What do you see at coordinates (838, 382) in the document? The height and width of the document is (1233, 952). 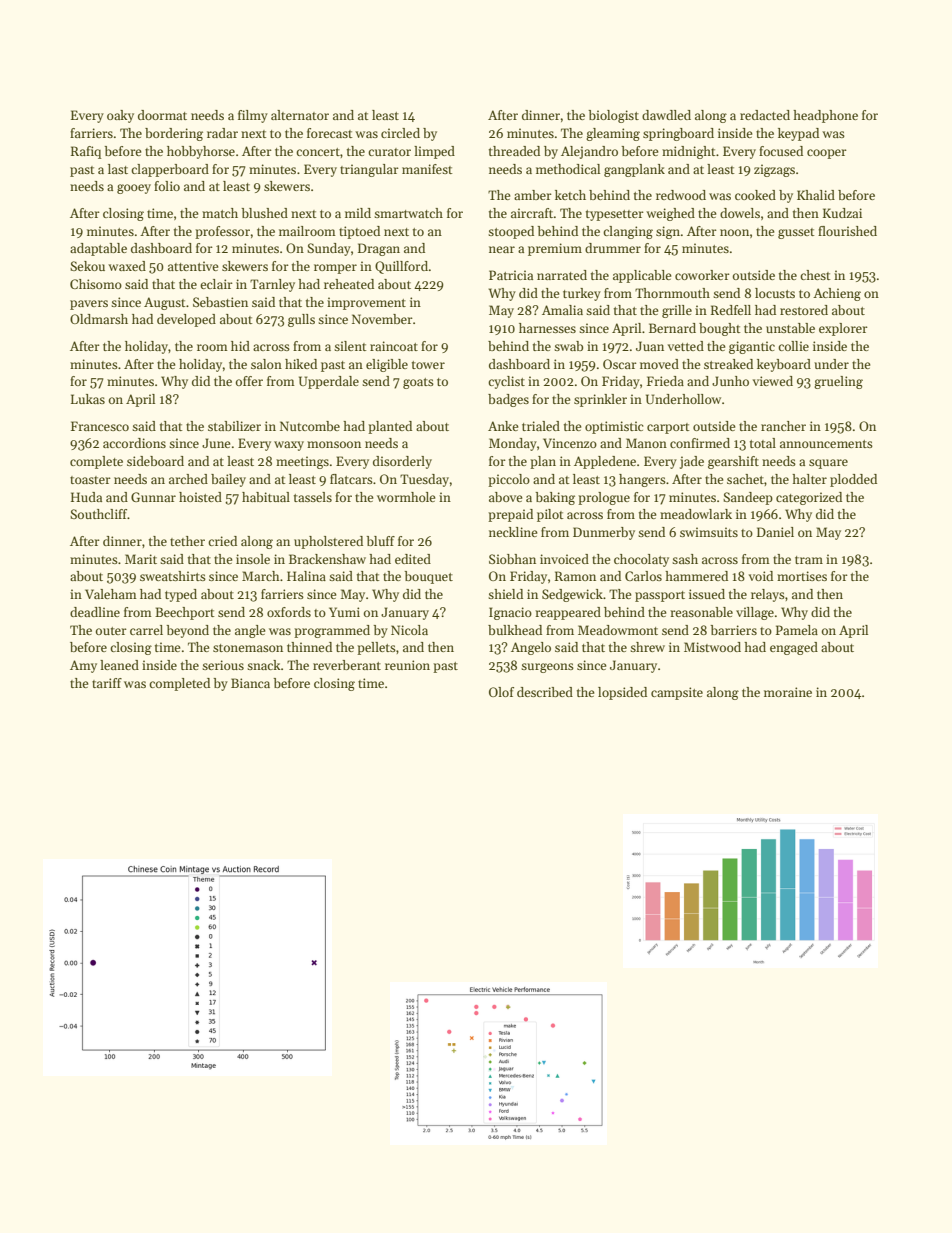 I see `grueling` at bounding box center [838, 382].
